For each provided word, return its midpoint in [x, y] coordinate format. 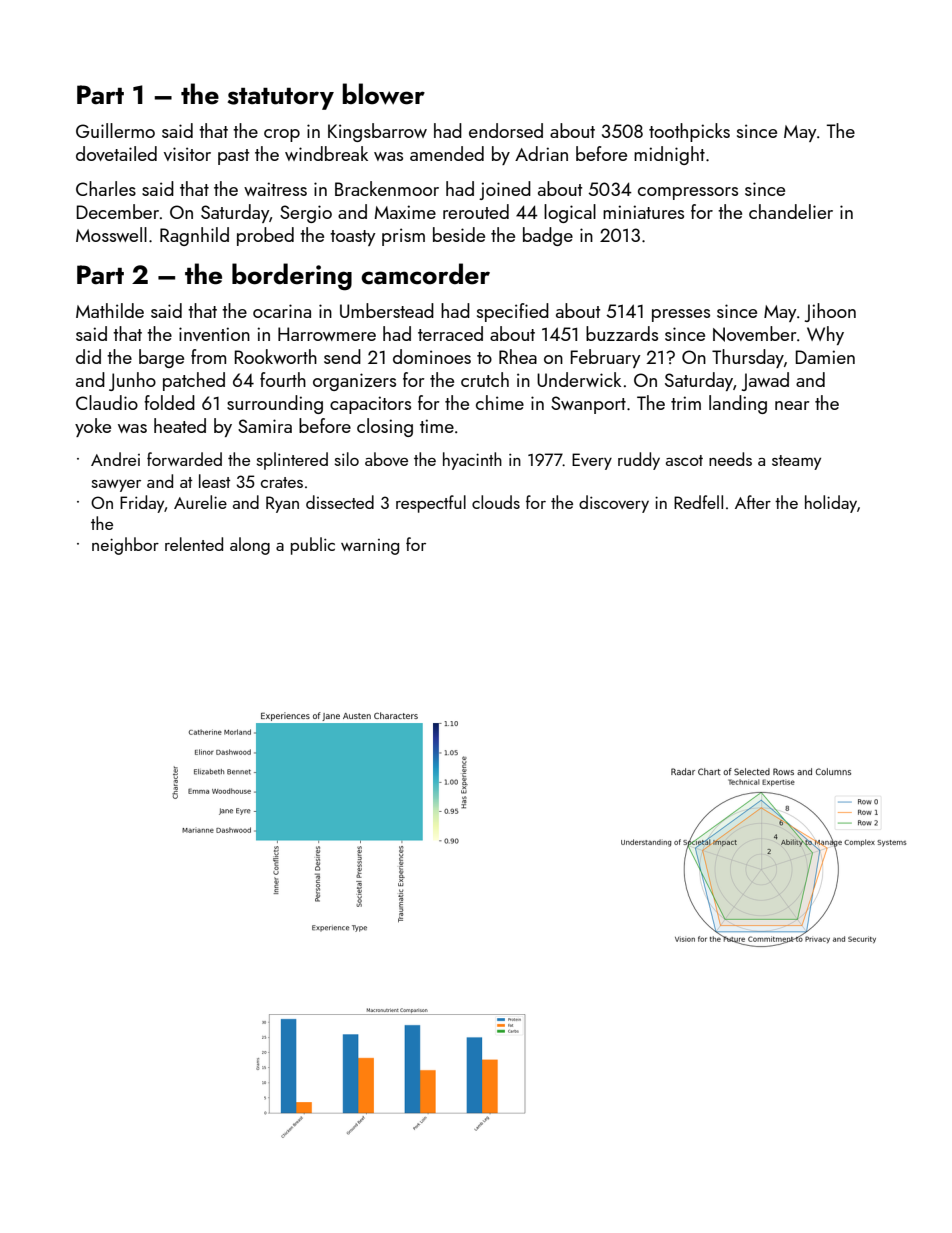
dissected [340, 502]
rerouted [476, 211]
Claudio [107, 402]
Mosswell [111, 234]
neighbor [125, 546]
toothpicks [689, 132]
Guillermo [115, 130]
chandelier [791, 211]
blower [383, 94]
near [792, 405]
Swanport [588, 405]
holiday [831, 504]
